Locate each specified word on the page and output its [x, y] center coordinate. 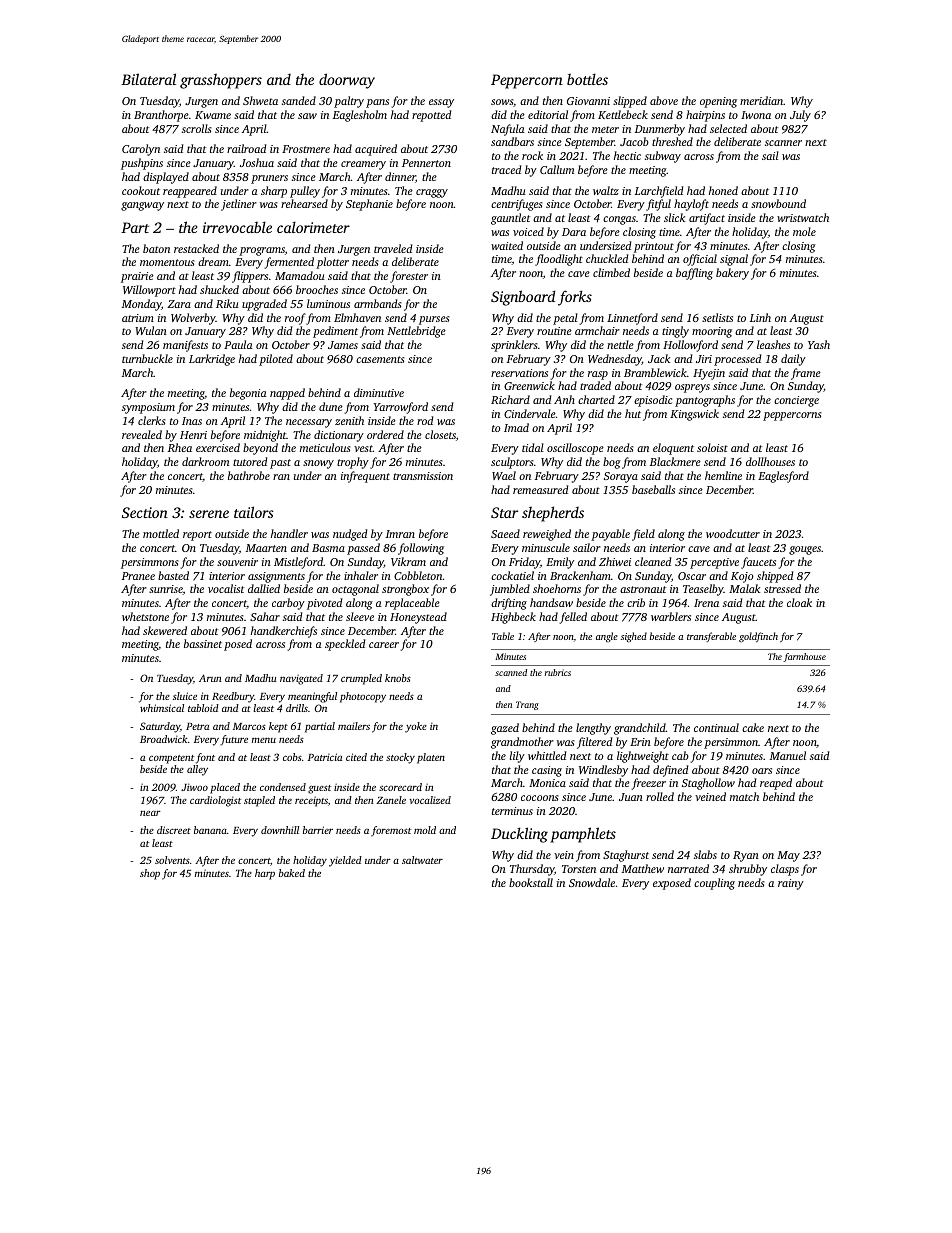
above [664, 100]
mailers [354, 726]
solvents [172, 860]
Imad [516, 427]
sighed [634, 637]
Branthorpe [161, 116]
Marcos [249, 726]
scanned [511, 672]
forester [409, 277]
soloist [712, 447]
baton [156, 248]
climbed [611, 272]
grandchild [640, 729]
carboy [288, 604]
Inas [192, 421]
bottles [587, 79]
